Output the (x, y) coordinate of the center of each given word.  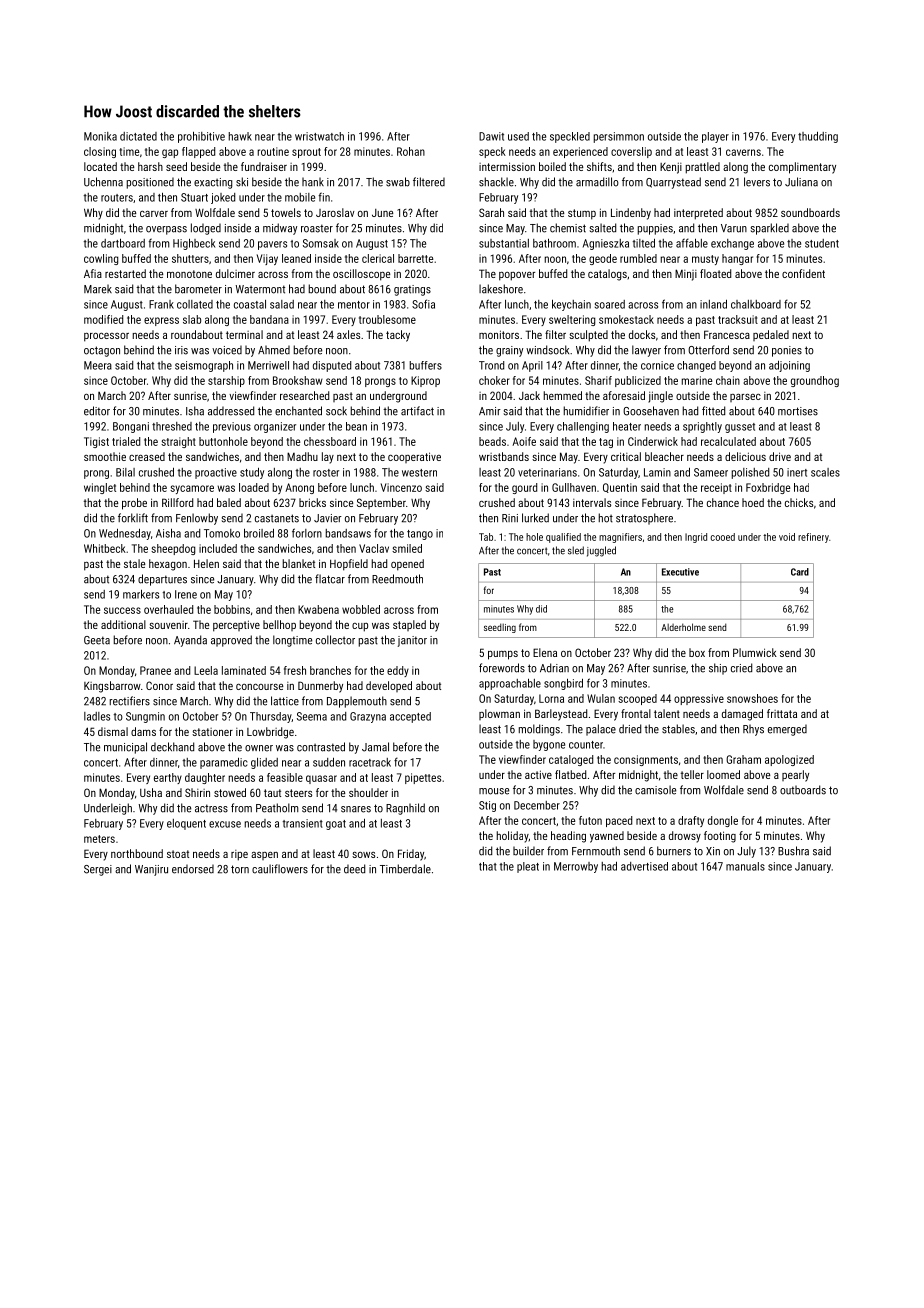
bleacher (664, 456)
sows (363, 855)
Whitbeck (105, 548)
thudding (818, 137)
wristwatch (319, 136)
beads (492, 441)
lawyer (646, 351)
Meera (98, 365)
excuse (225, 824)
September (381, 503)
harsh (150, 166)
